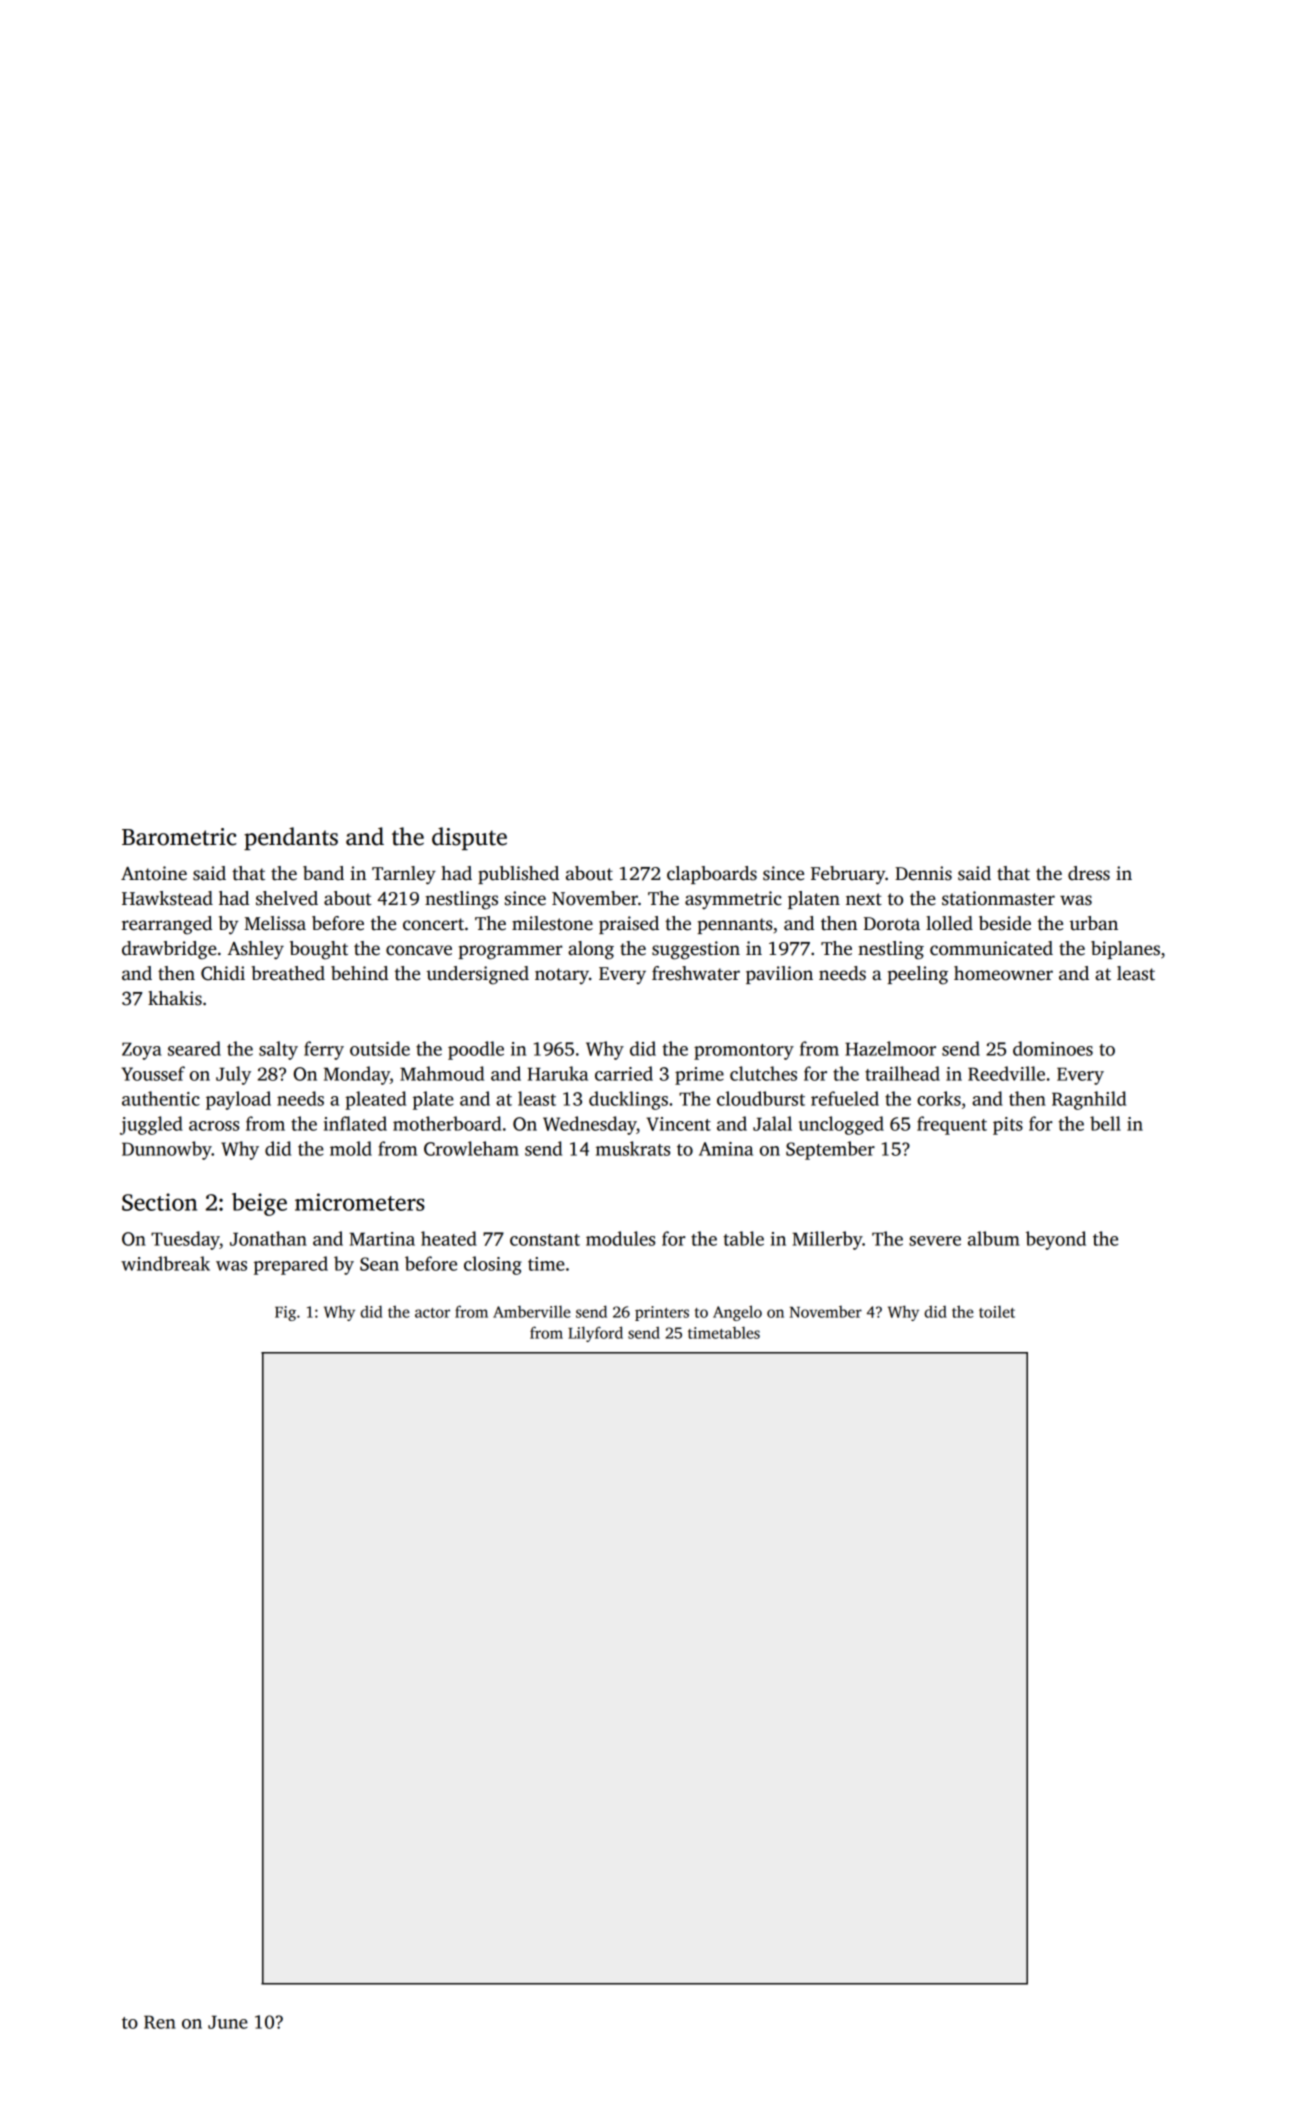 The image size is (1290, 2125). Describe the element at coordinates (997, 1312) in the screenshot. I see `toilet` at that location.
